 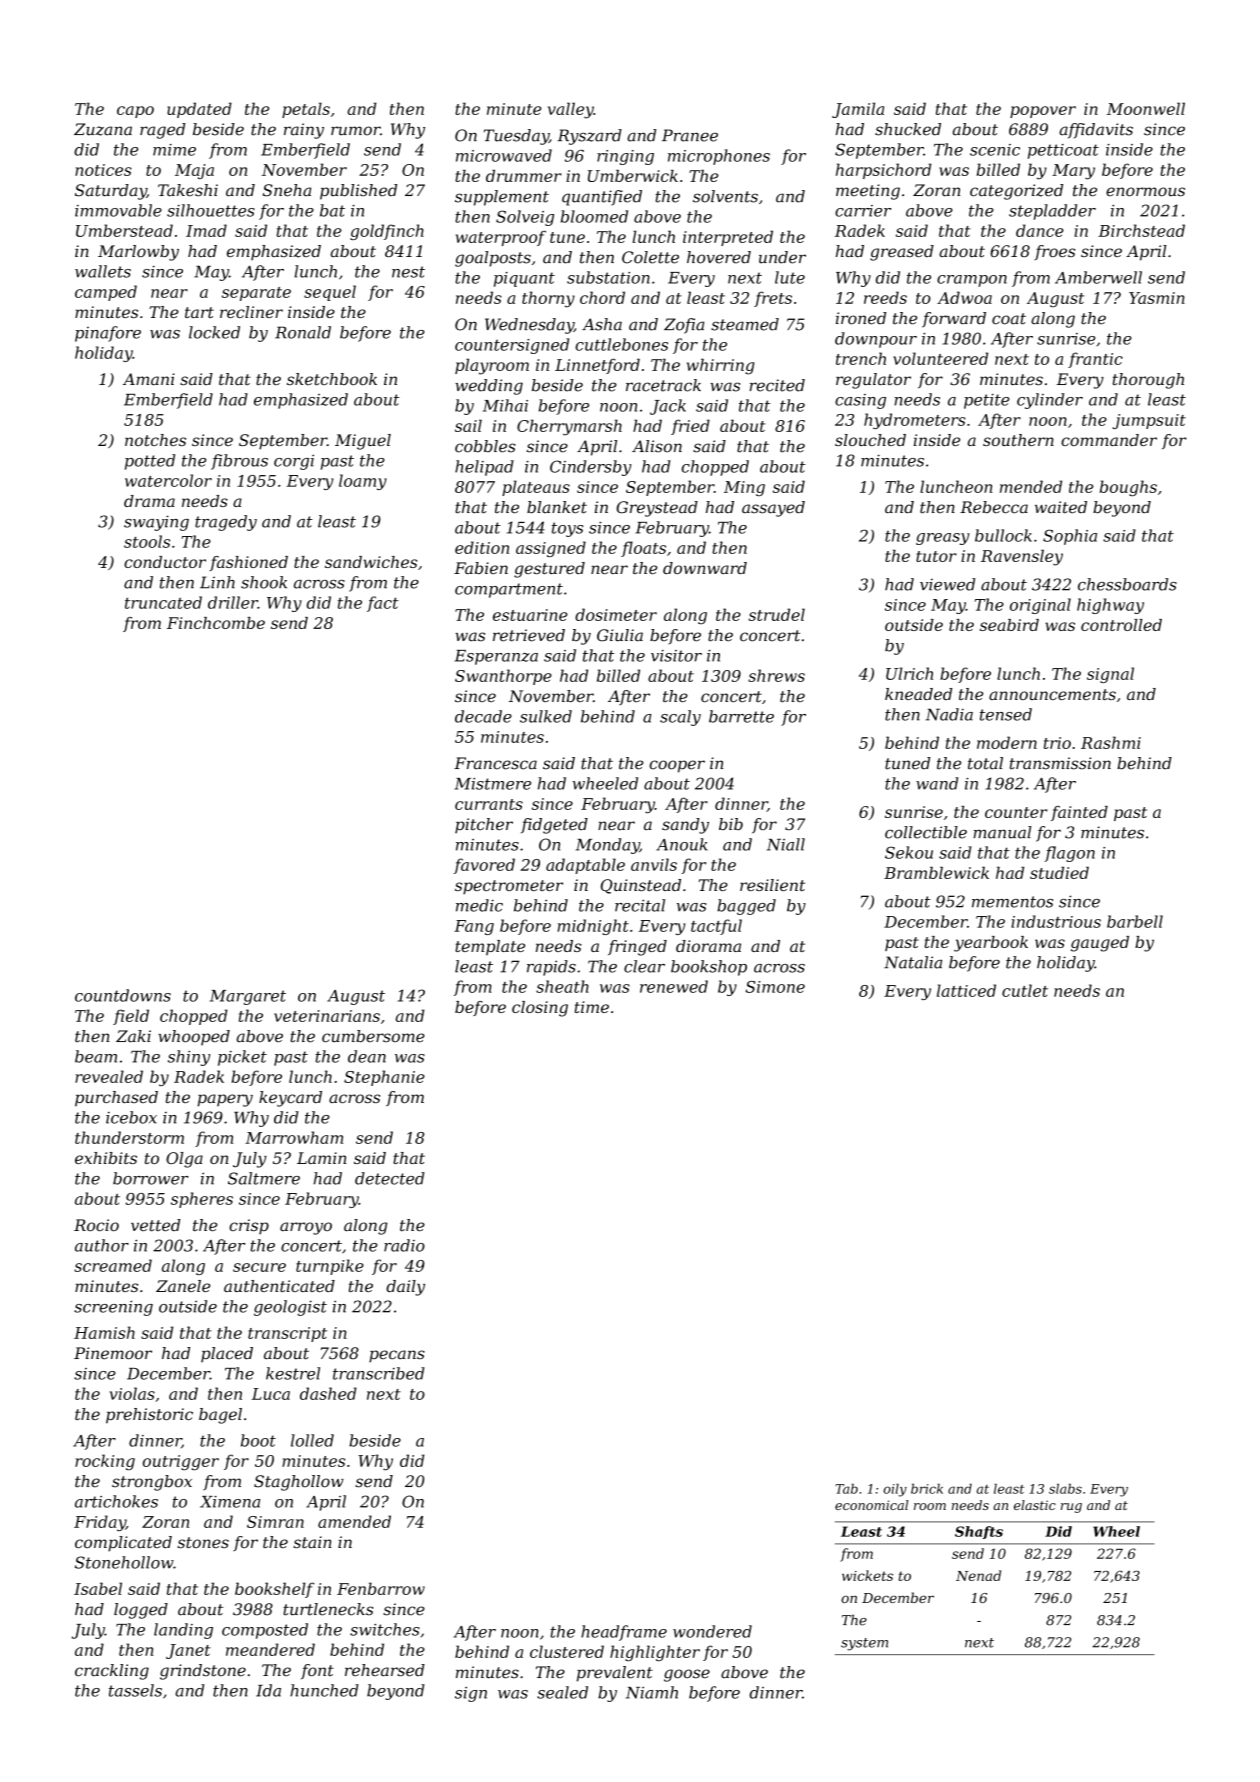 What do you see at coordinates (652, 1692) in the document?
I see `Niamh` at bounding box center [652, 1692].
